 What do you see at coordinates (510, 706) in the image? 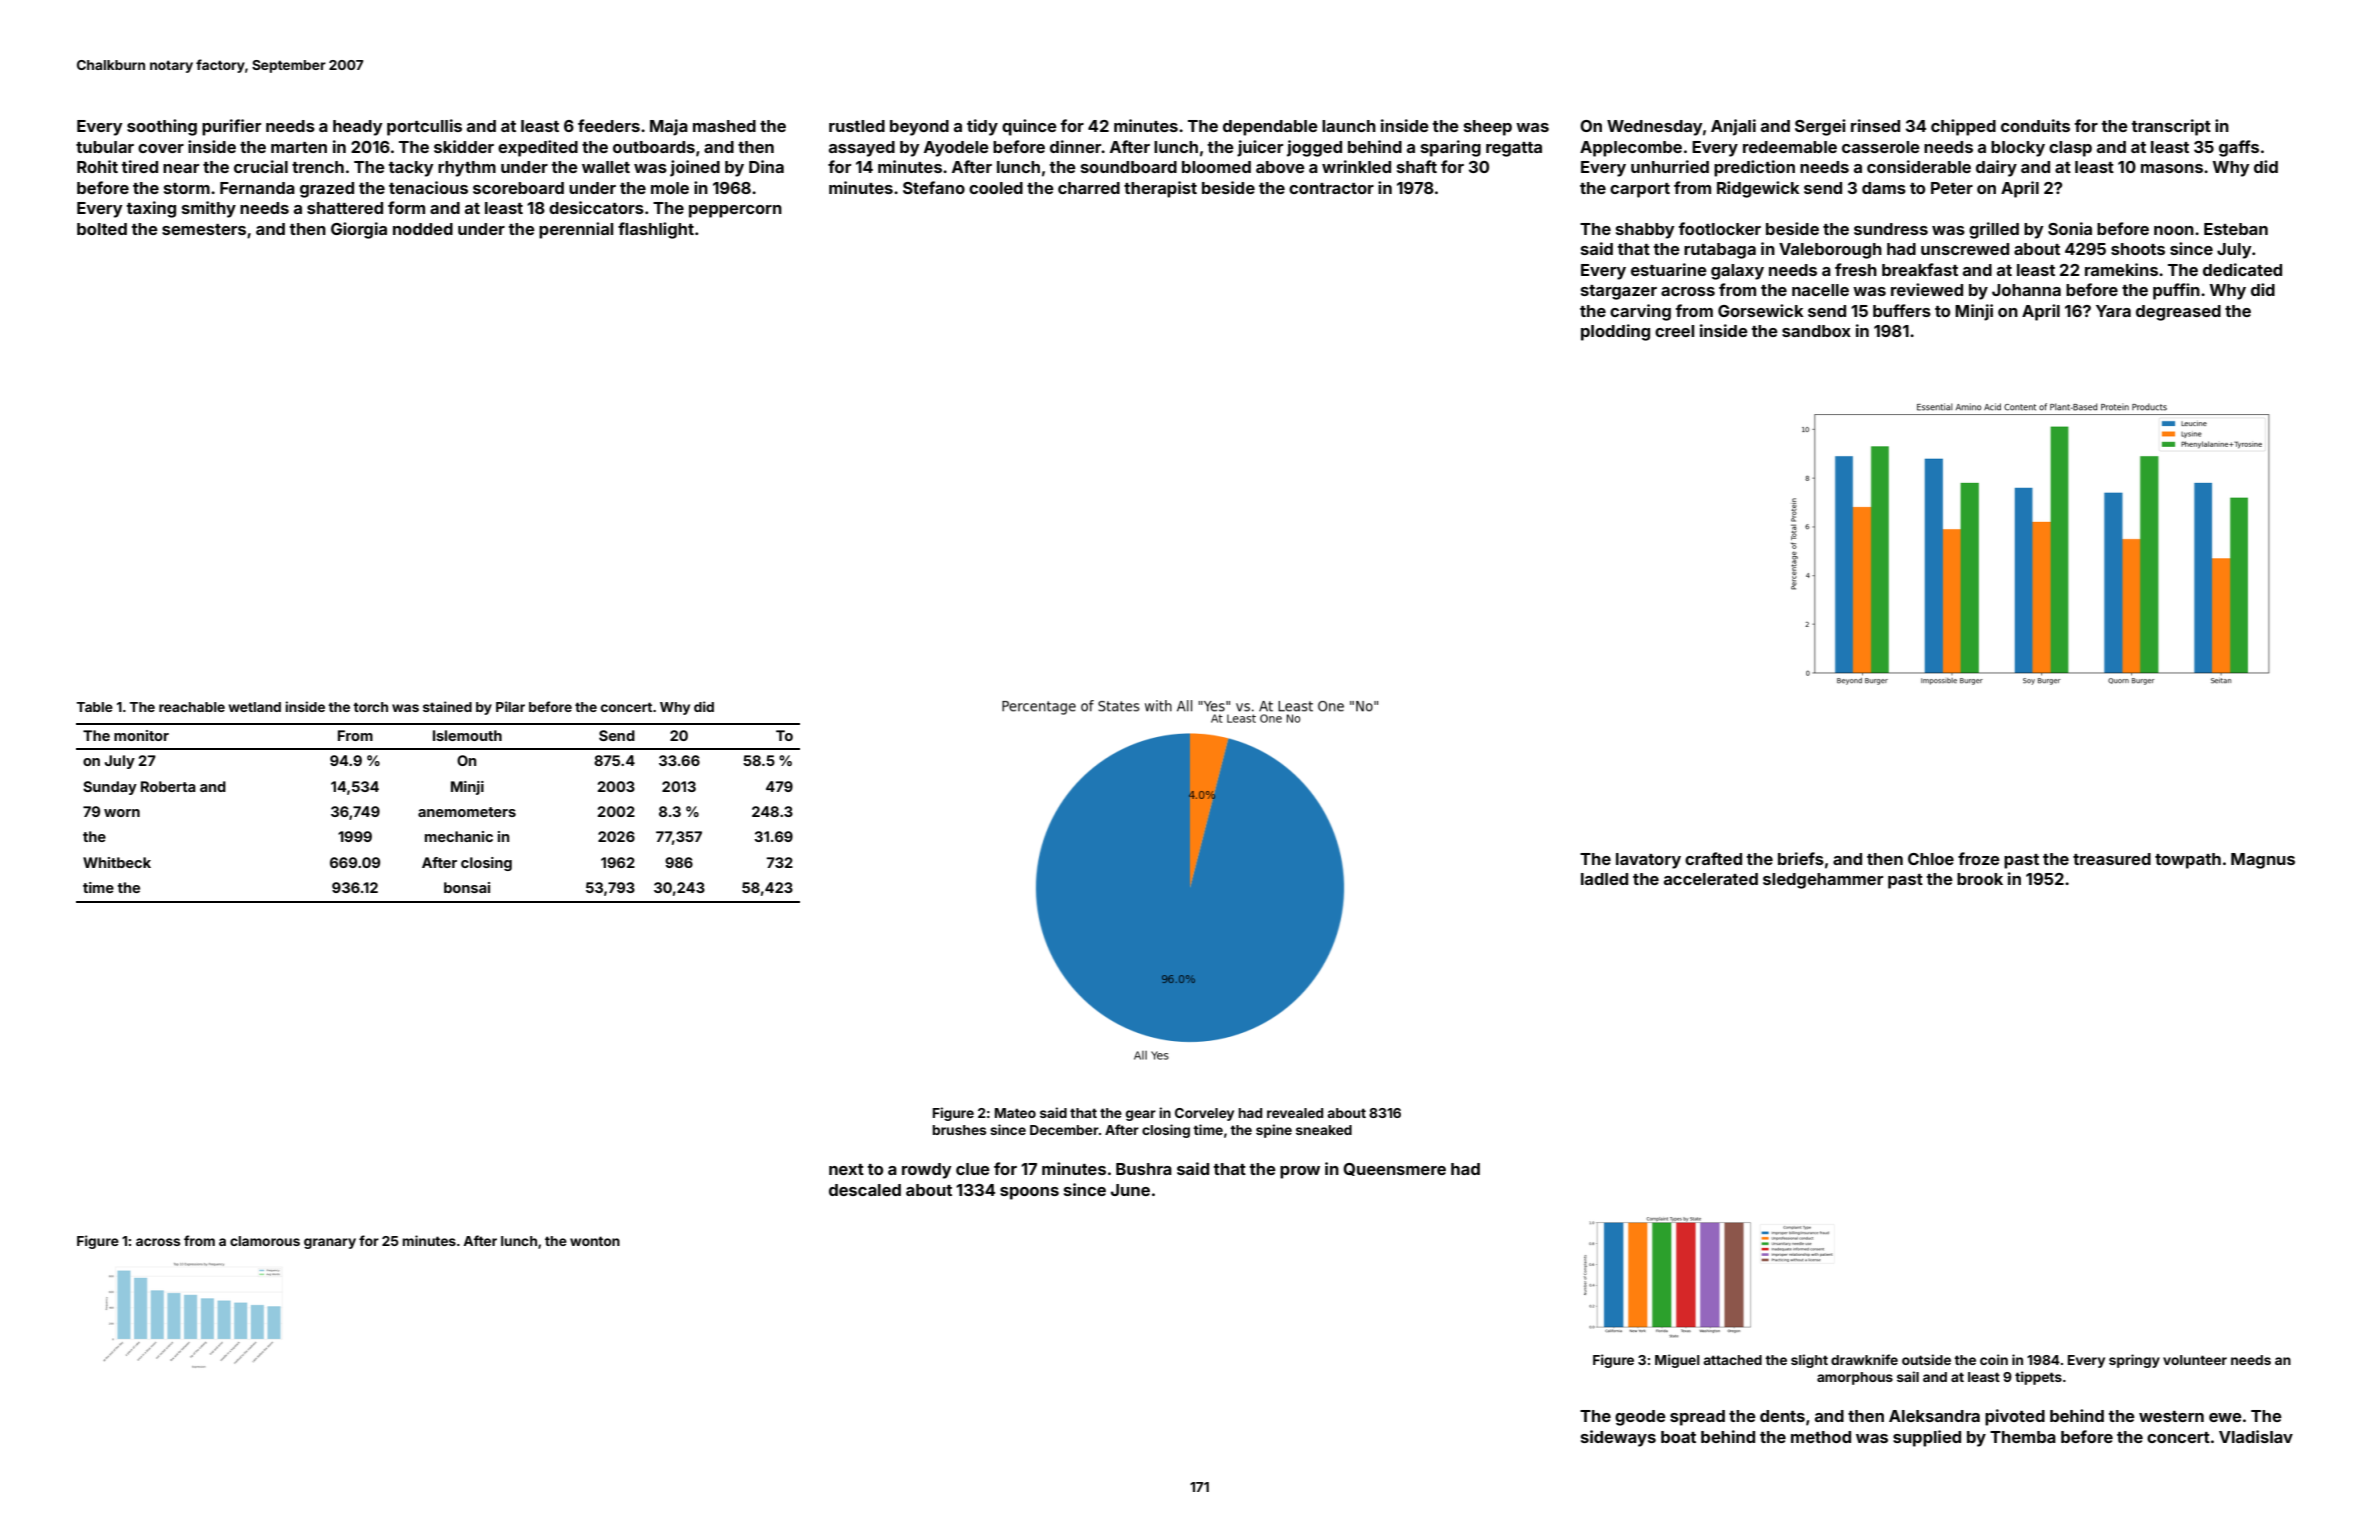
I see `Pilar` at bounding box center [510, 706].
